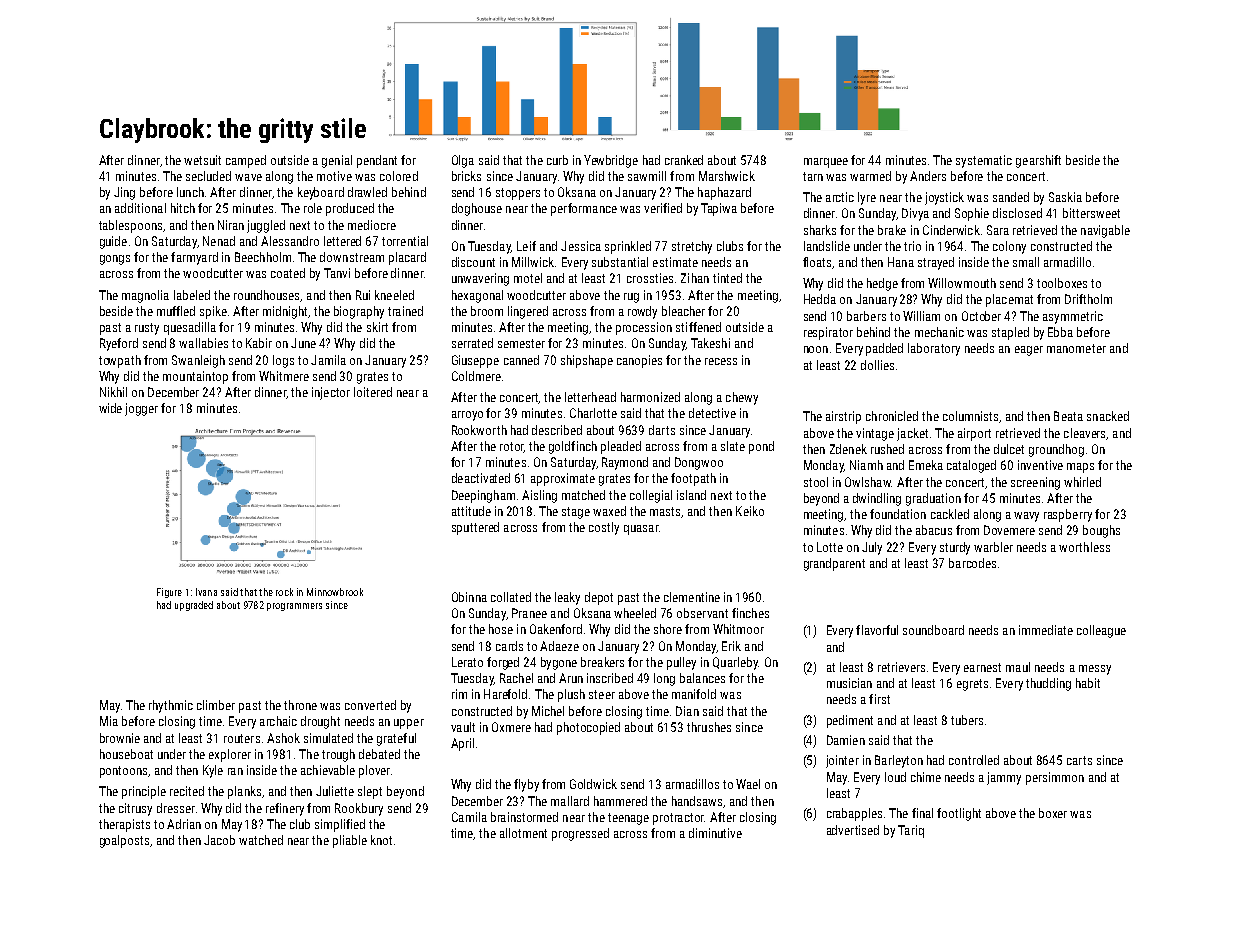 This page has height=952, width=1233. I want to click on graduation, so click(933, 499).
